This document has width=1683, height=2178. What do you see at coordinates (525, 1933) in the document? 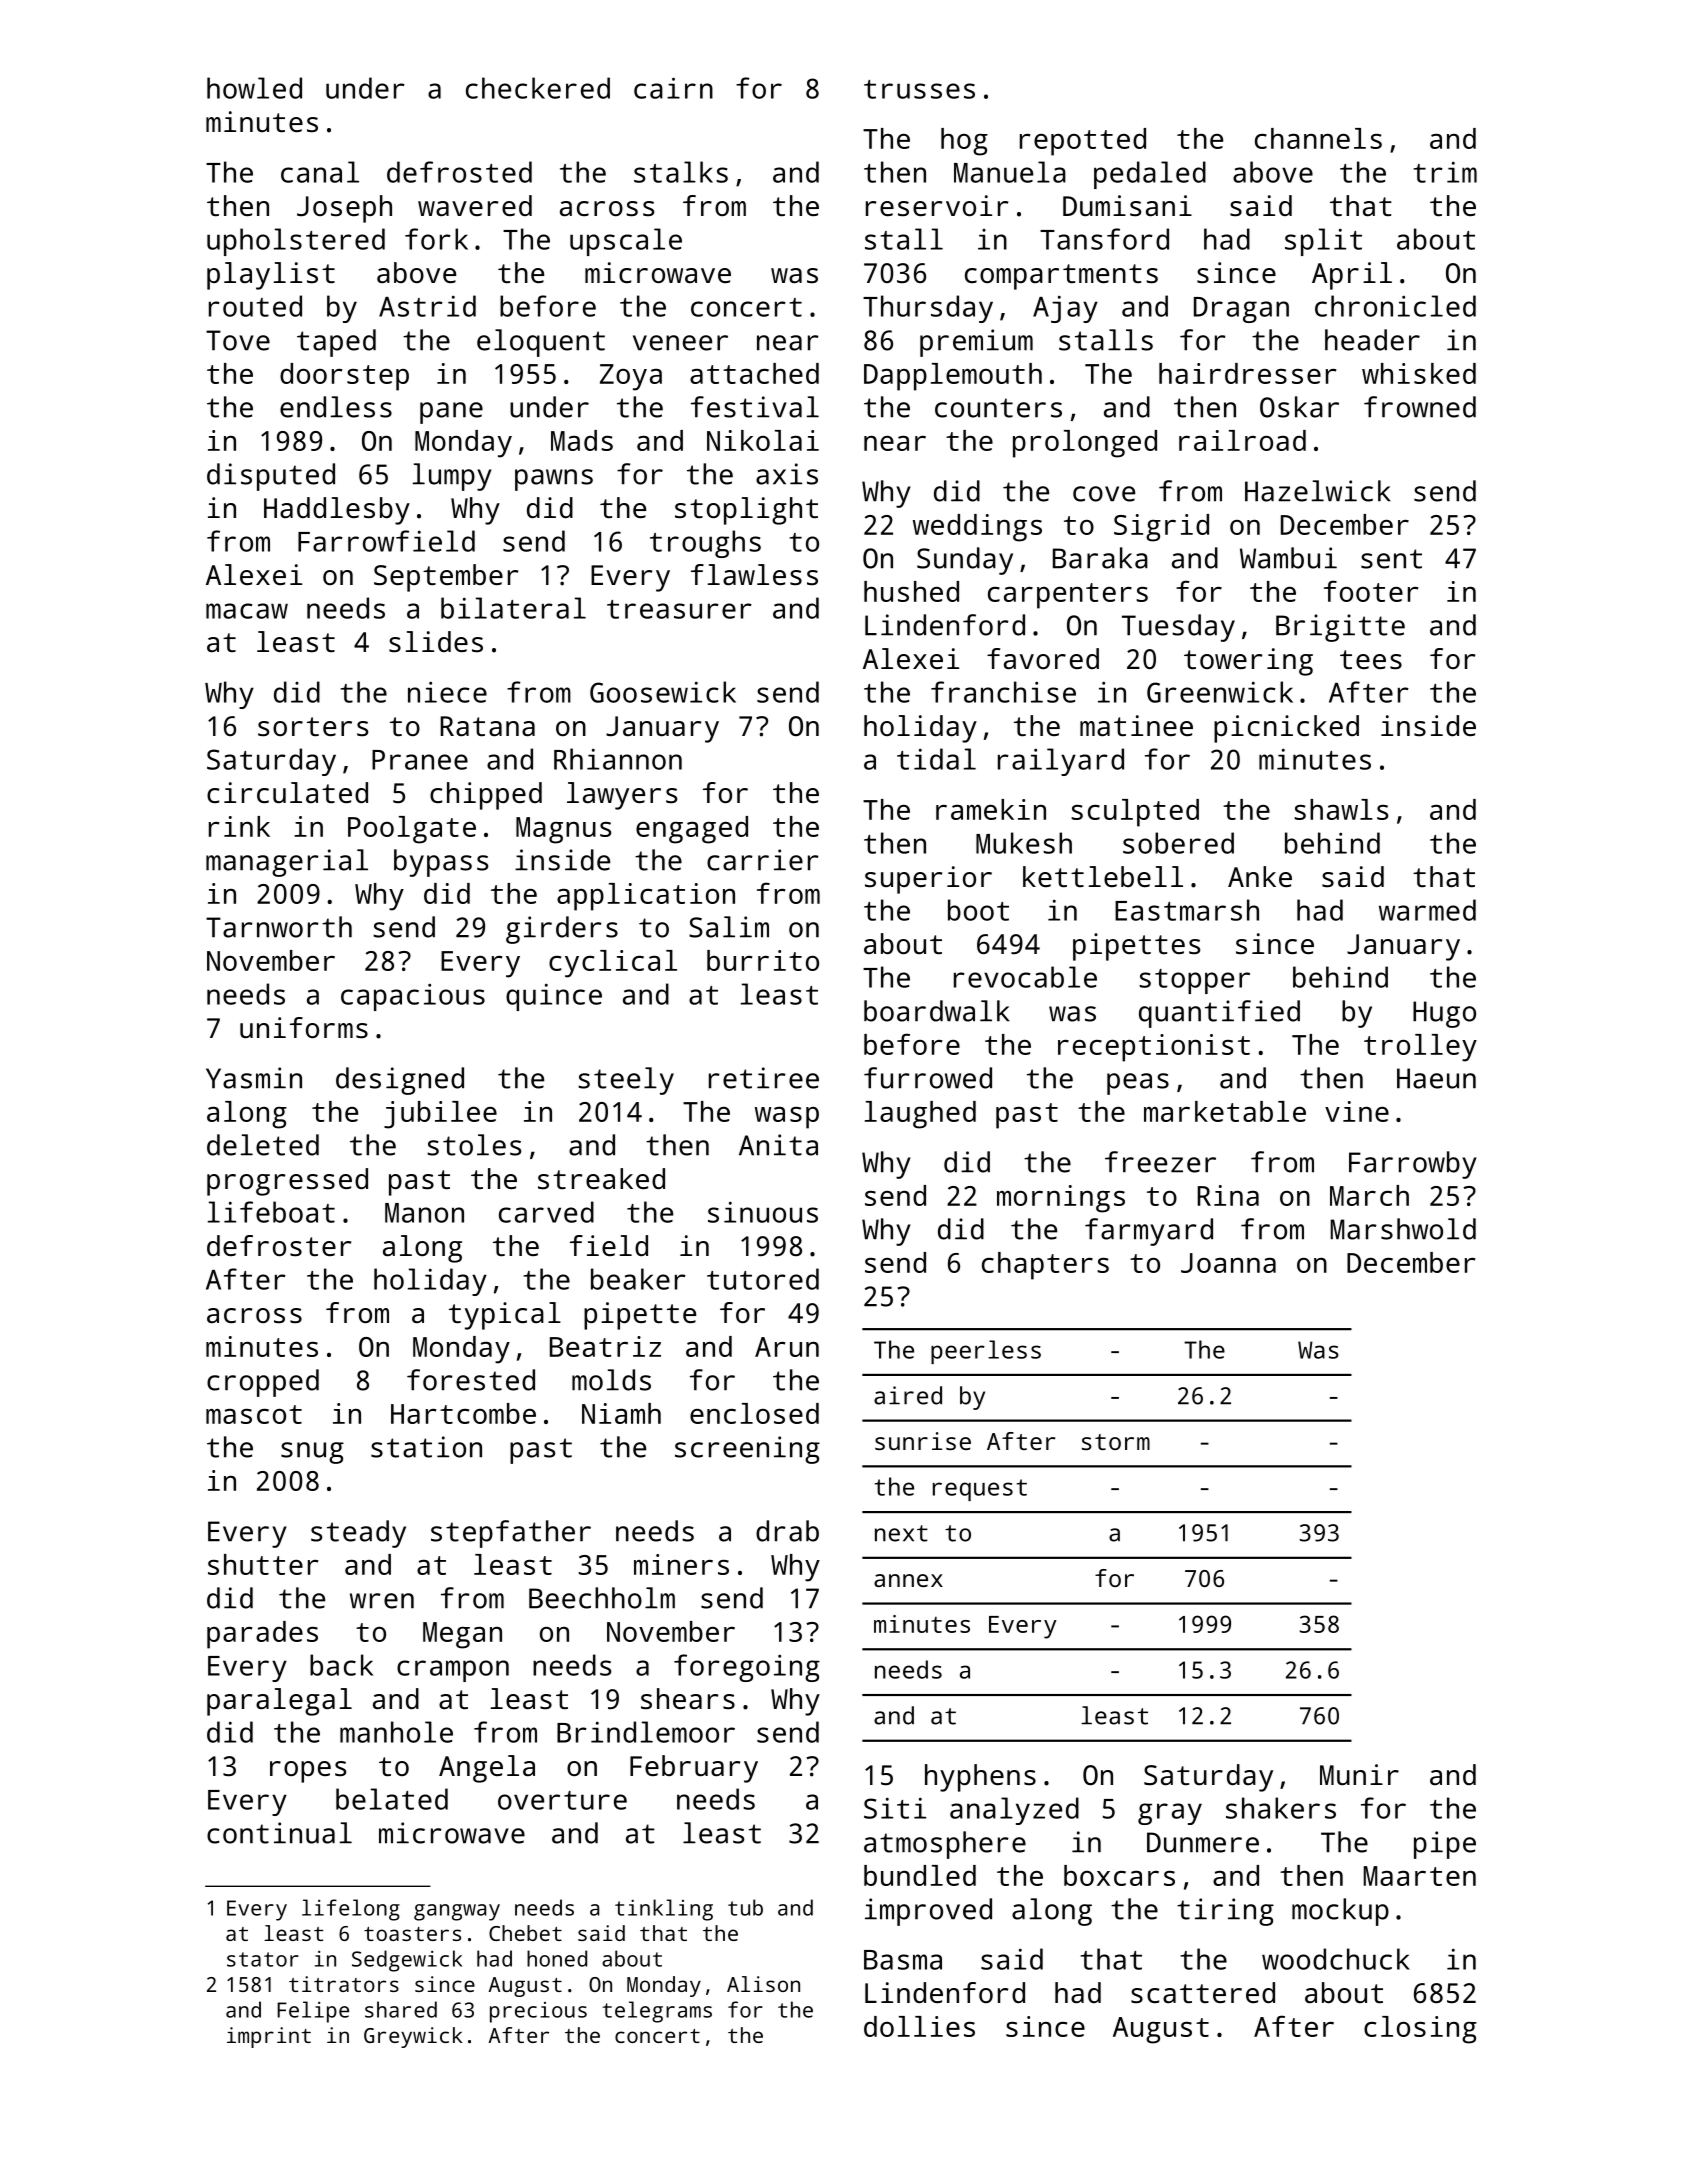
I see `Chebet` at bounding box center [525, 1933].
